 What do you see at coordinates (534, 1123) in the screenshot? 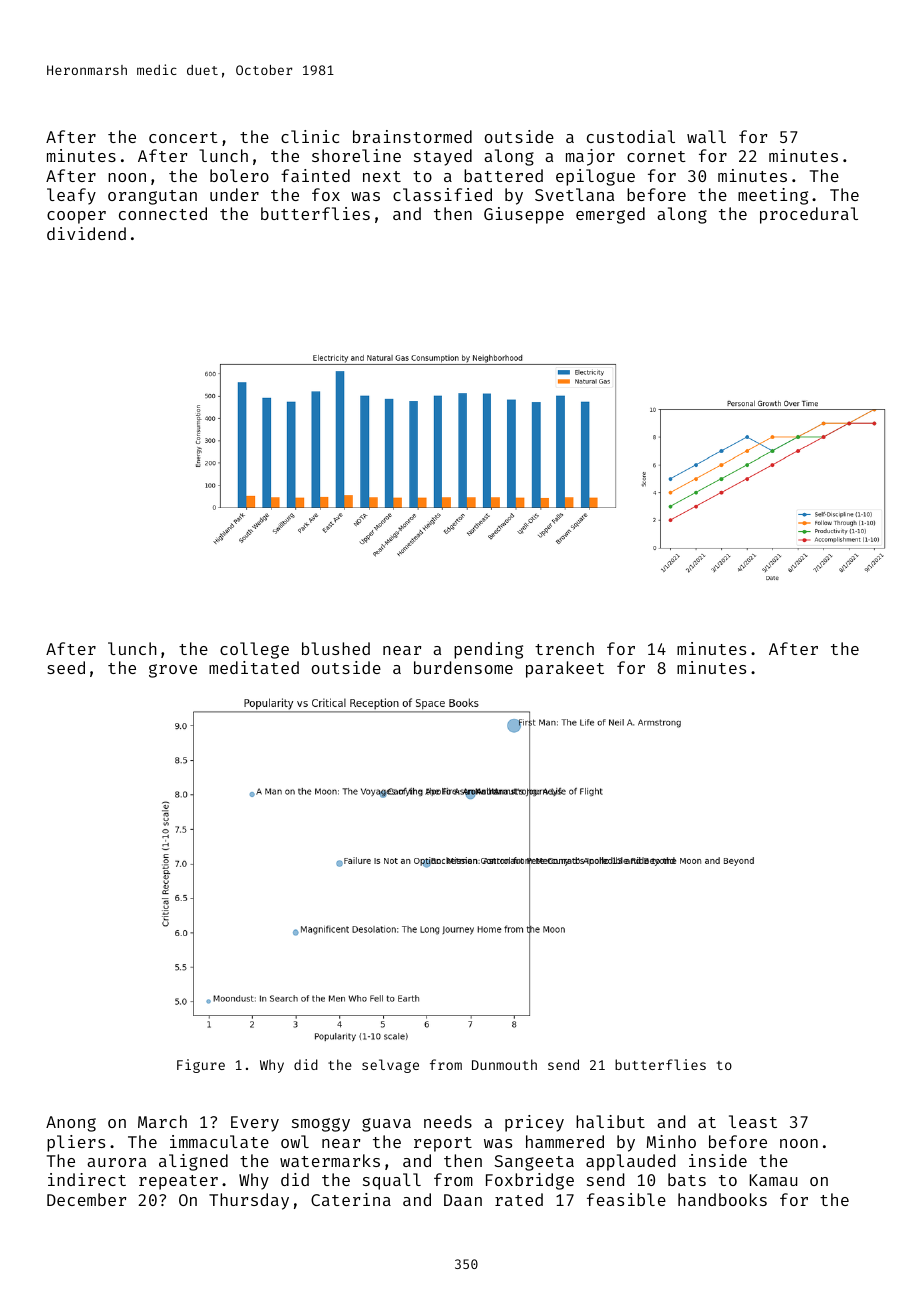
I see `pricey` at bounding box center [534, 1123].
